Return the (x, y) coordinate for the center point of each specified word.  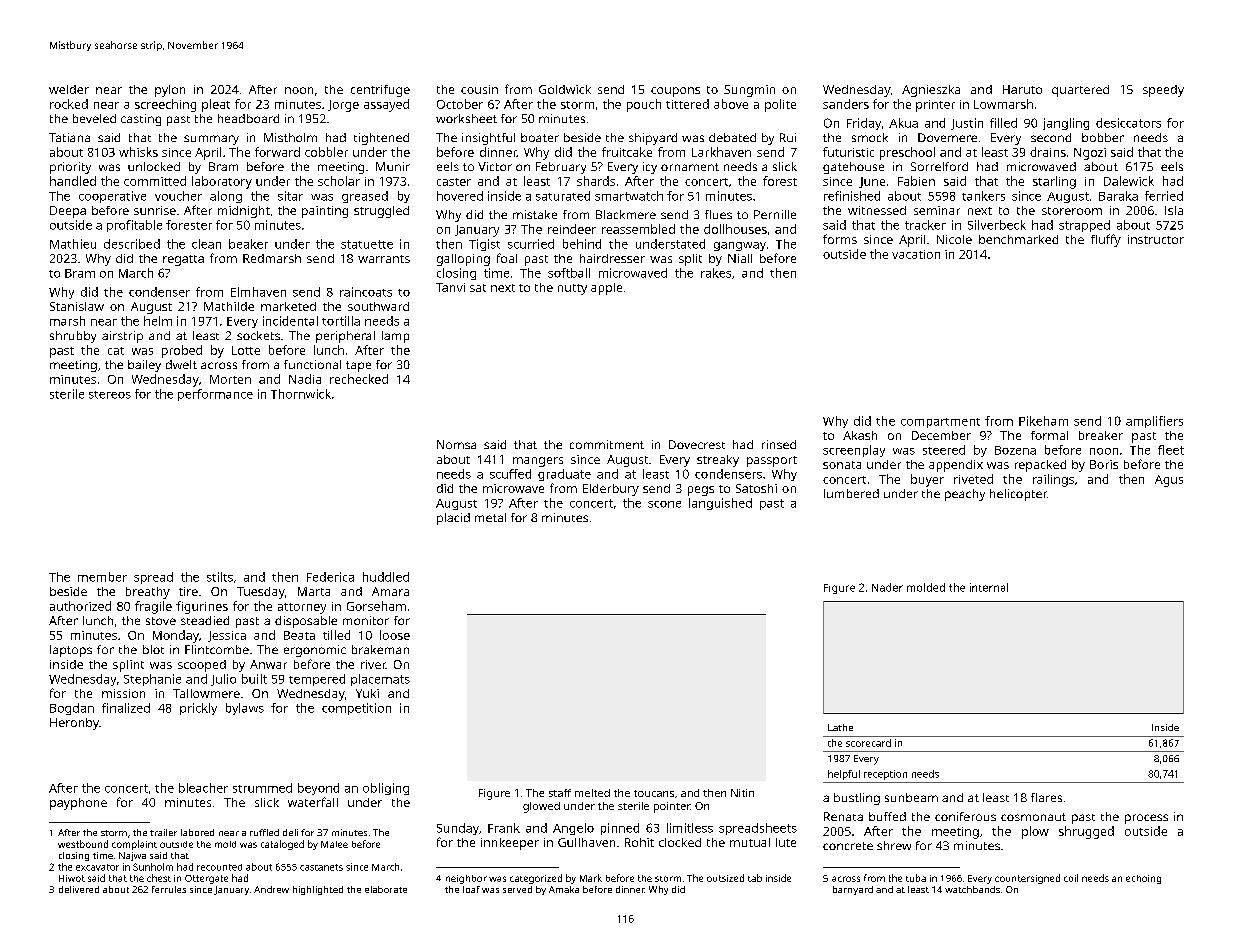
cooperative (112, 197)
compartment (940, 423)
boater (540, 137)
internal (989, 587)
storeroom (1072, 211)
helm (158, 321)
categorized (536, 879)
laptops (71, 651)
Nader (887, 587)
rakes (716, 273)
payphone (78, 804)
